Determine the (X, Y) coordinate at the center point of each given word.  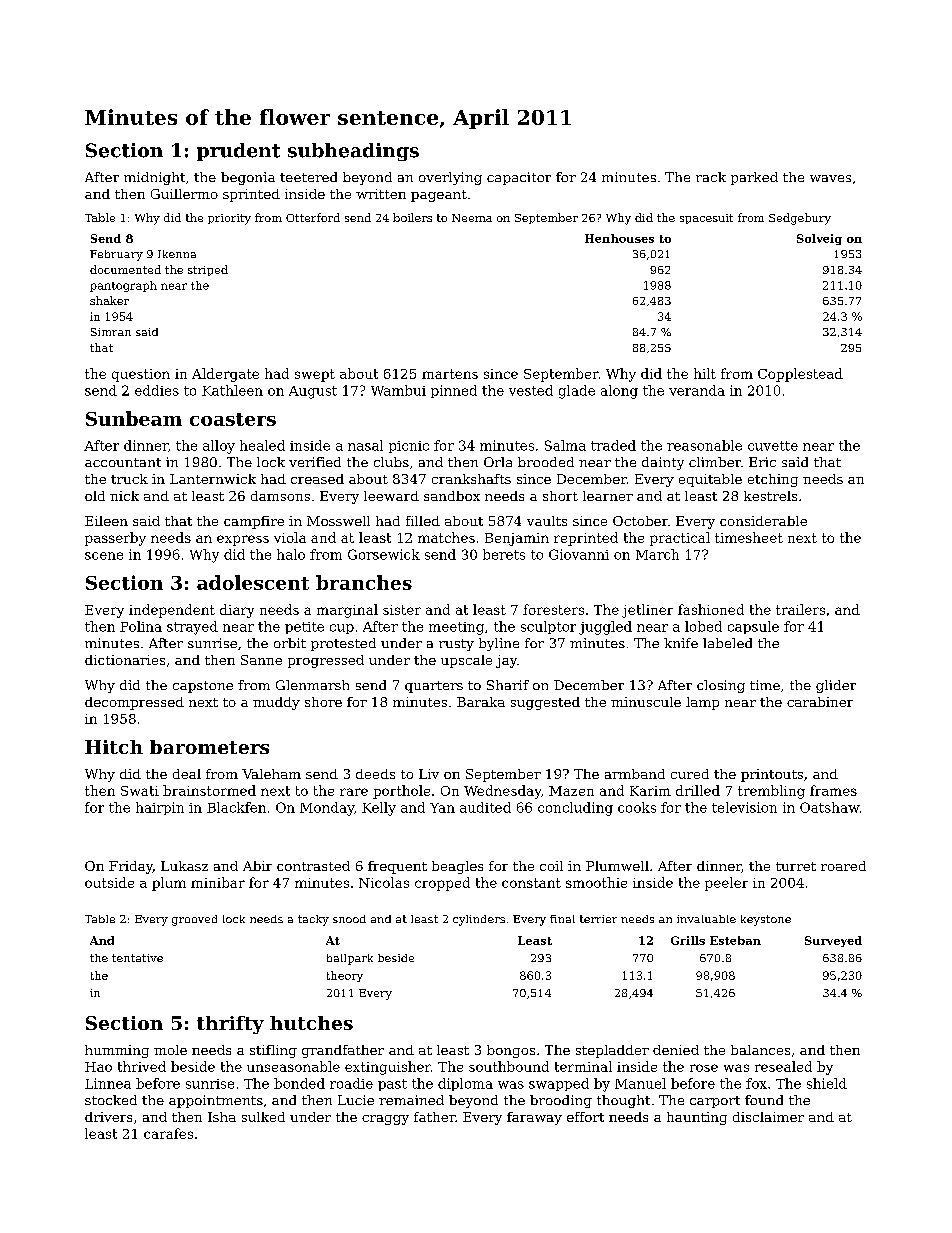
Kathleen (232, 390)
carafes (168, 1133)
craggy (385, 1120)
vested (531, 390)
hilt (705, 373)
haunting (697, 1118)
